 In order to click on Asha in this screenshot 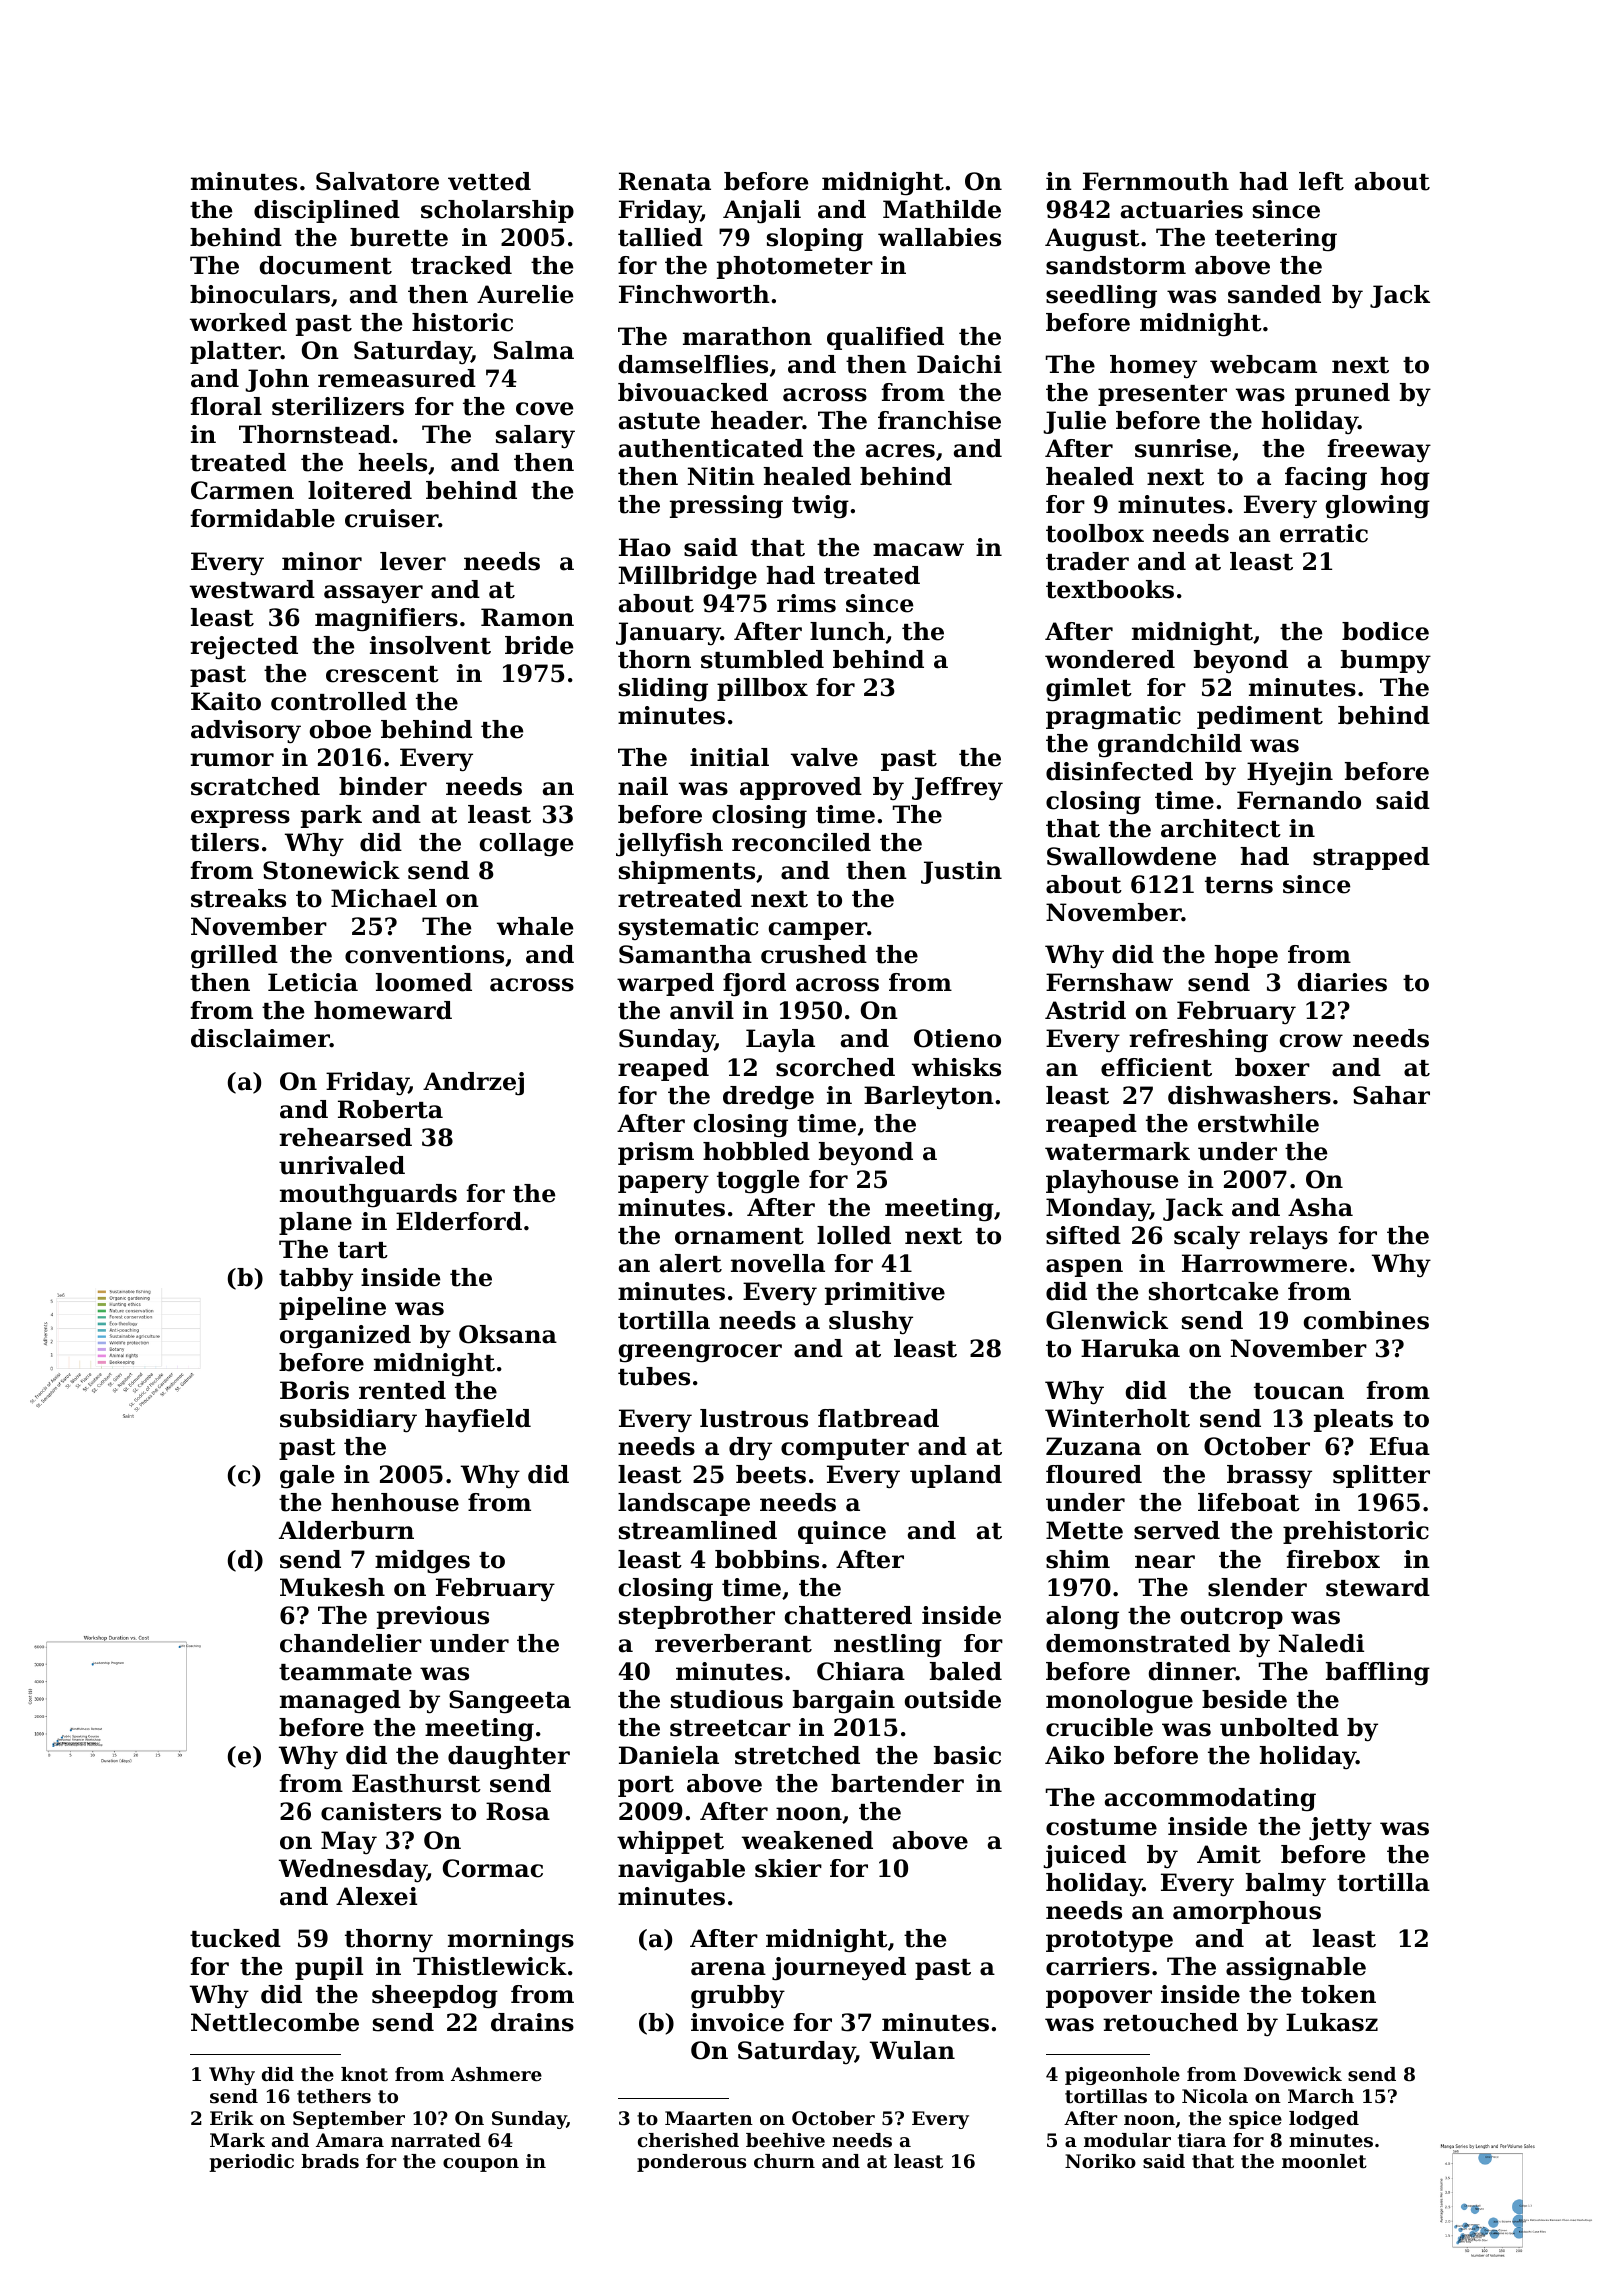, I will do `click(1320, 1207)`.
